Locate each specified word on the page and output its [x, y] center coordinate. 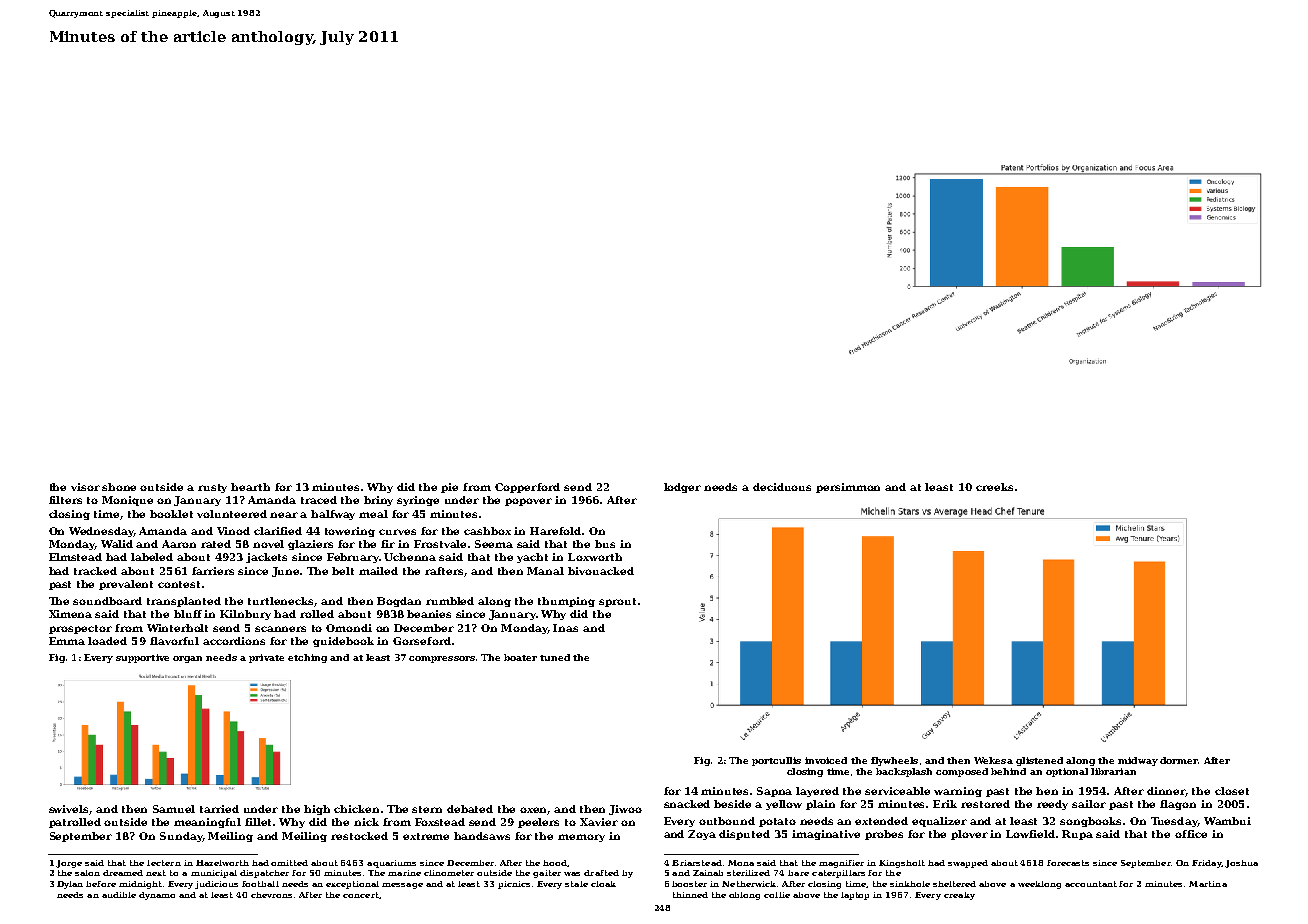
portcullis [776, 761]
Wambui [1227, 821]
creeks [994, 487]
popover [528, 502]
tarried [219, 809]
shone [119, 487]
